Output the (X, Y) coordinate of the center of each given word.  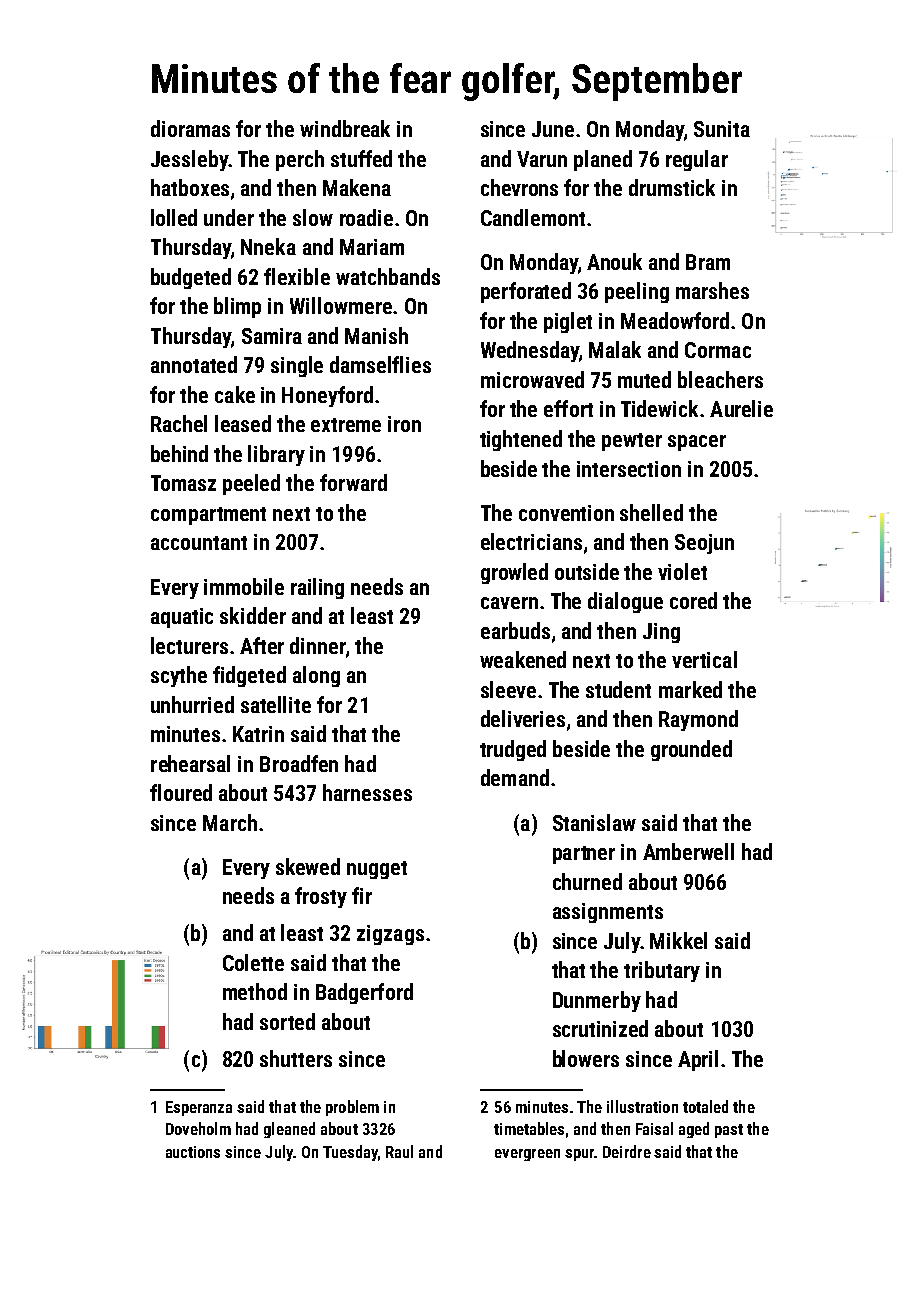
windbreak (345, 128)
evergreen (527, 1155)
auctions (193, 1152)
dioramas (190, 128)
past (729, 1131)
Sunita (722, 129)
